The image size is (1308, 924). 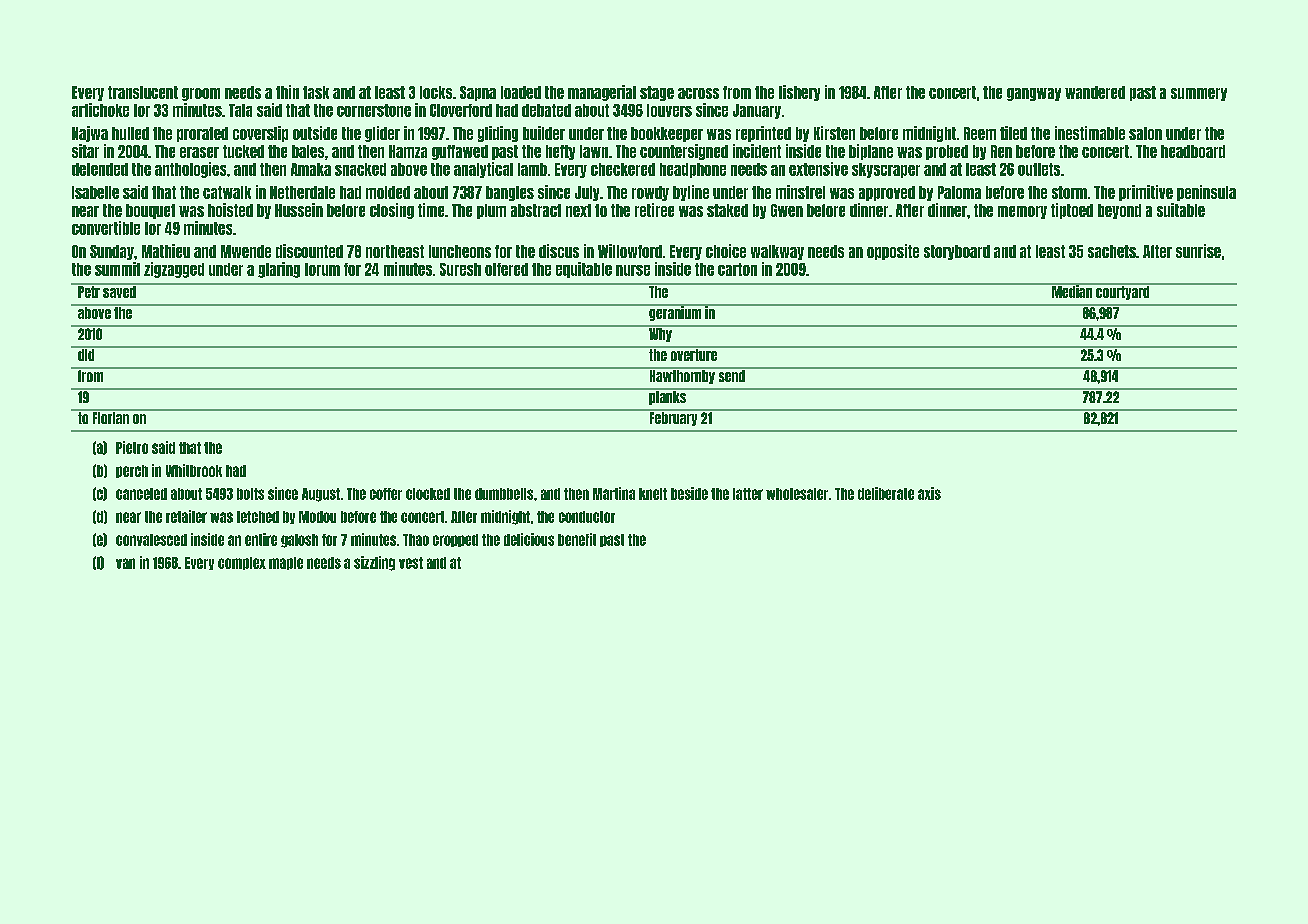 What do you see at coordinates (125, 563) in the page?
I see `van` at bounding box center [125, 563].
